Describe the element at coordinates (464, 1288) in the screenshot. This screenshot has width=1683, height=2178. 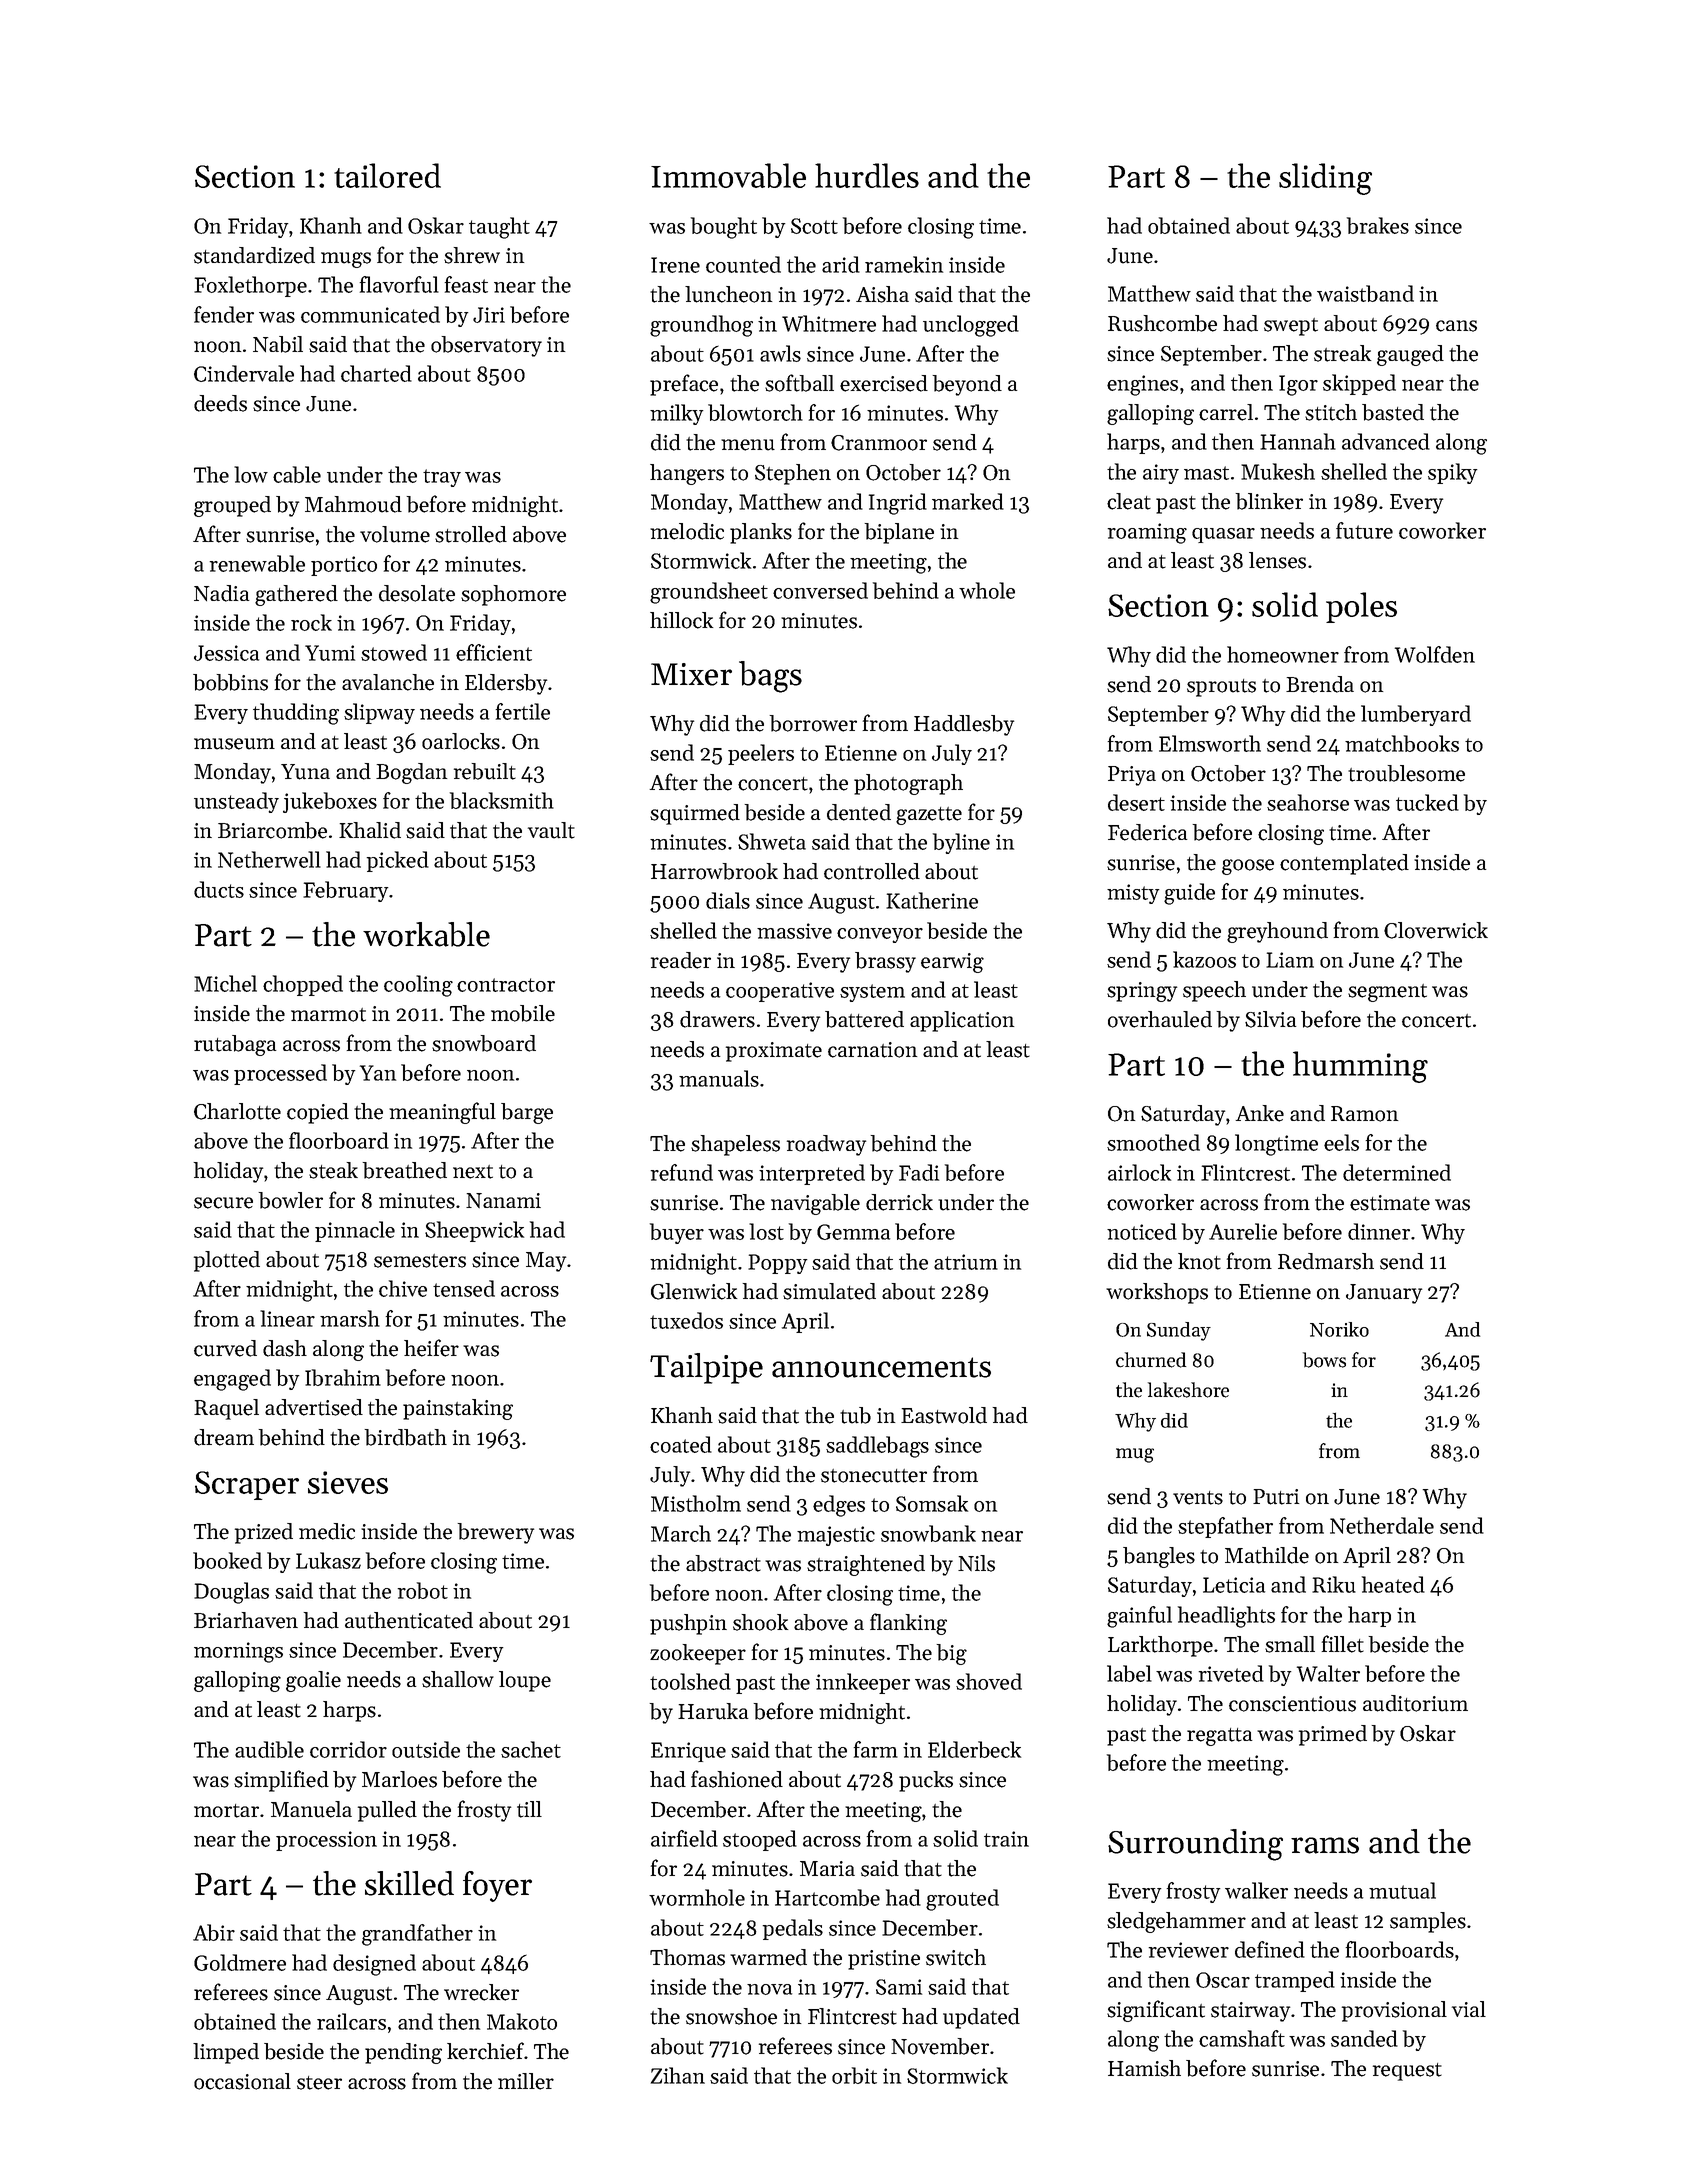
I see `tensed` at that location.
